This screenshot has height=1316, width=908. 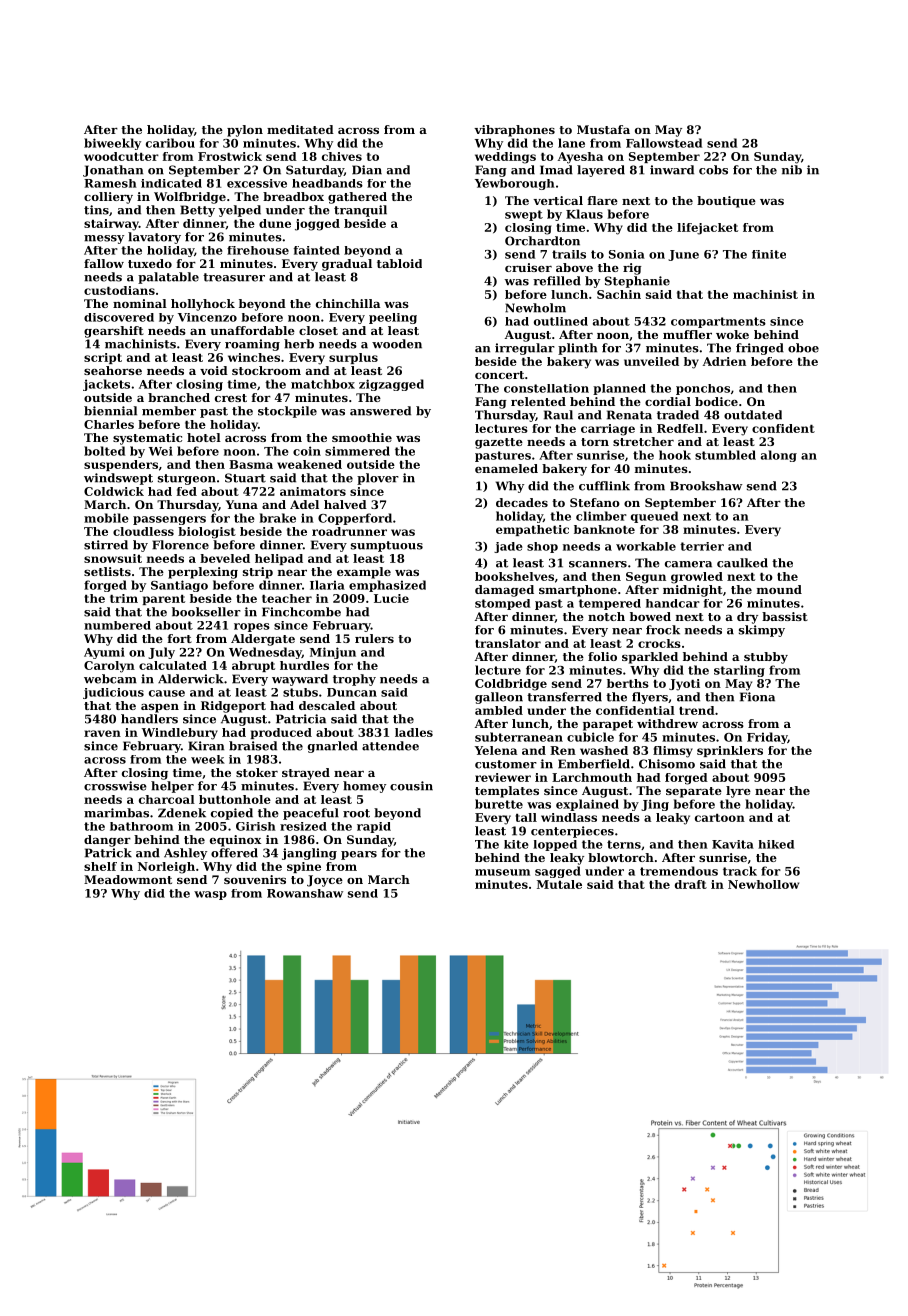 What do you see at coordinates (779, 589) in the screenshot?
I see `mound` at bounding box center [779, 589].
